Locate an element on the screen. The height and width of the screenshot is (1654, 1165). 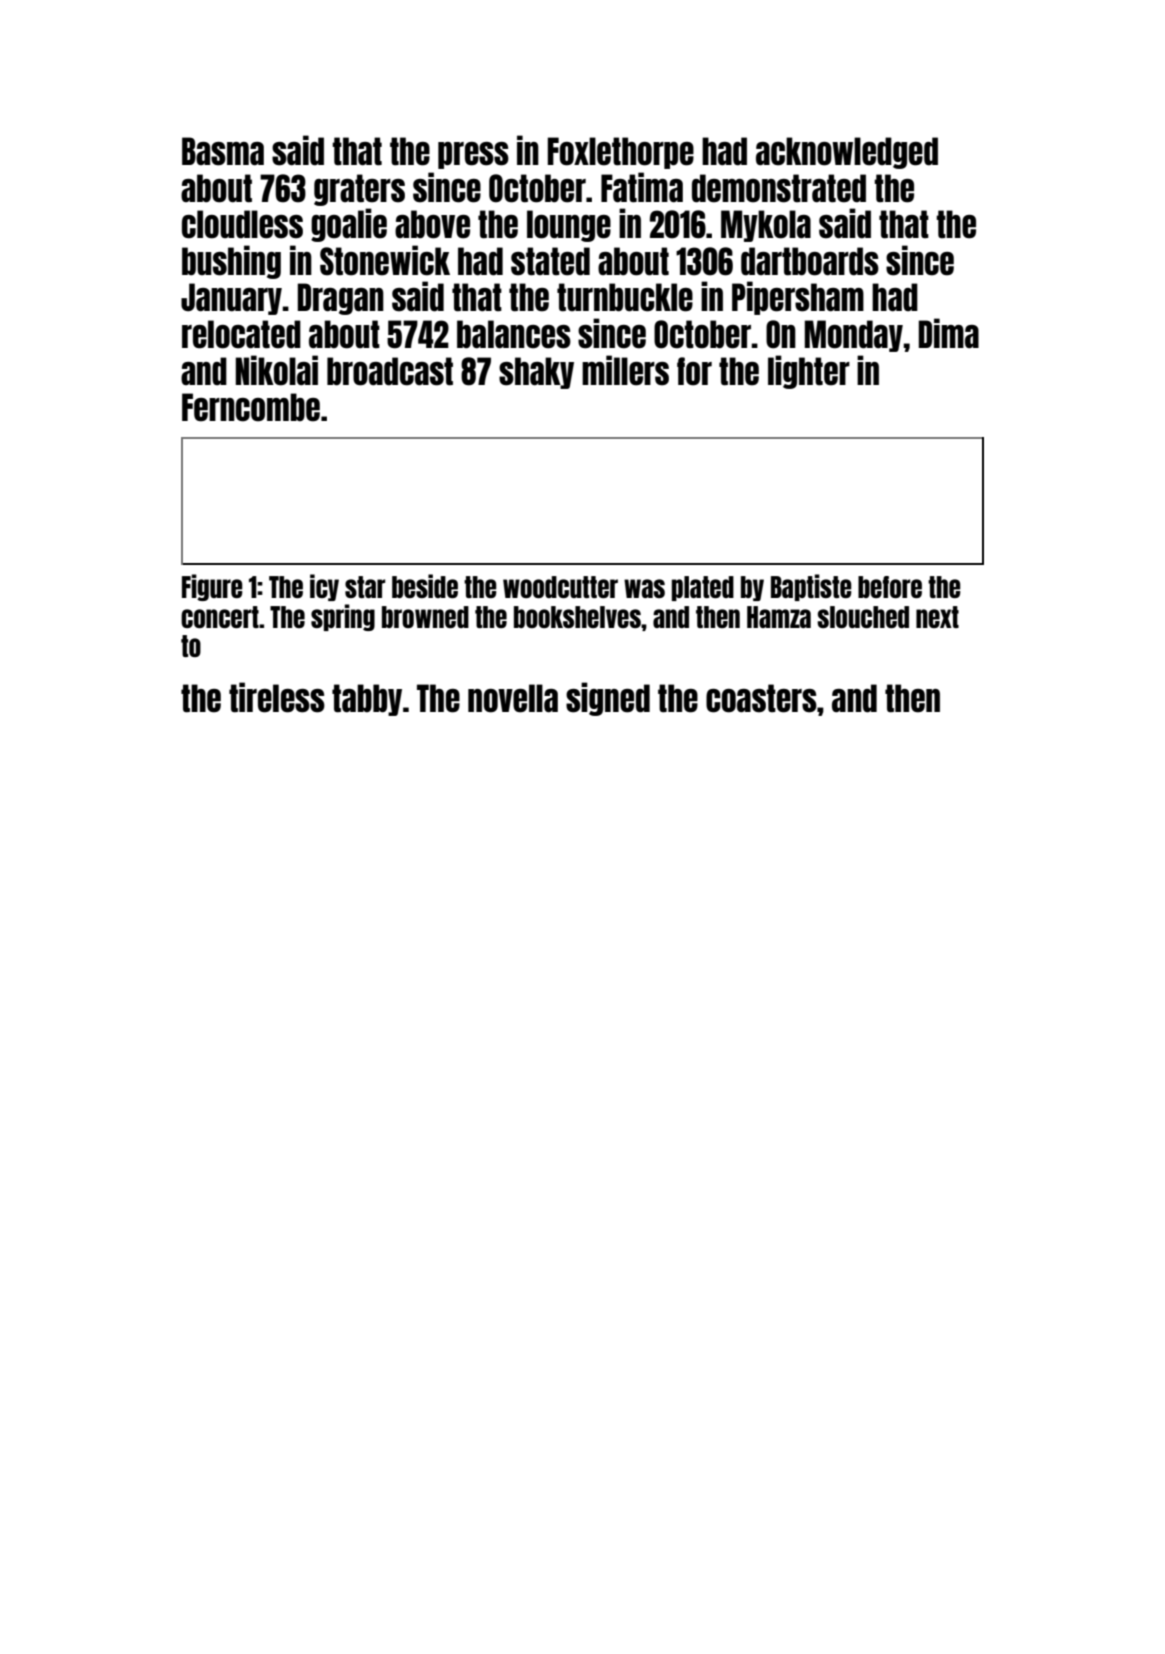
dartboards is located at coordinates (810, 261).
